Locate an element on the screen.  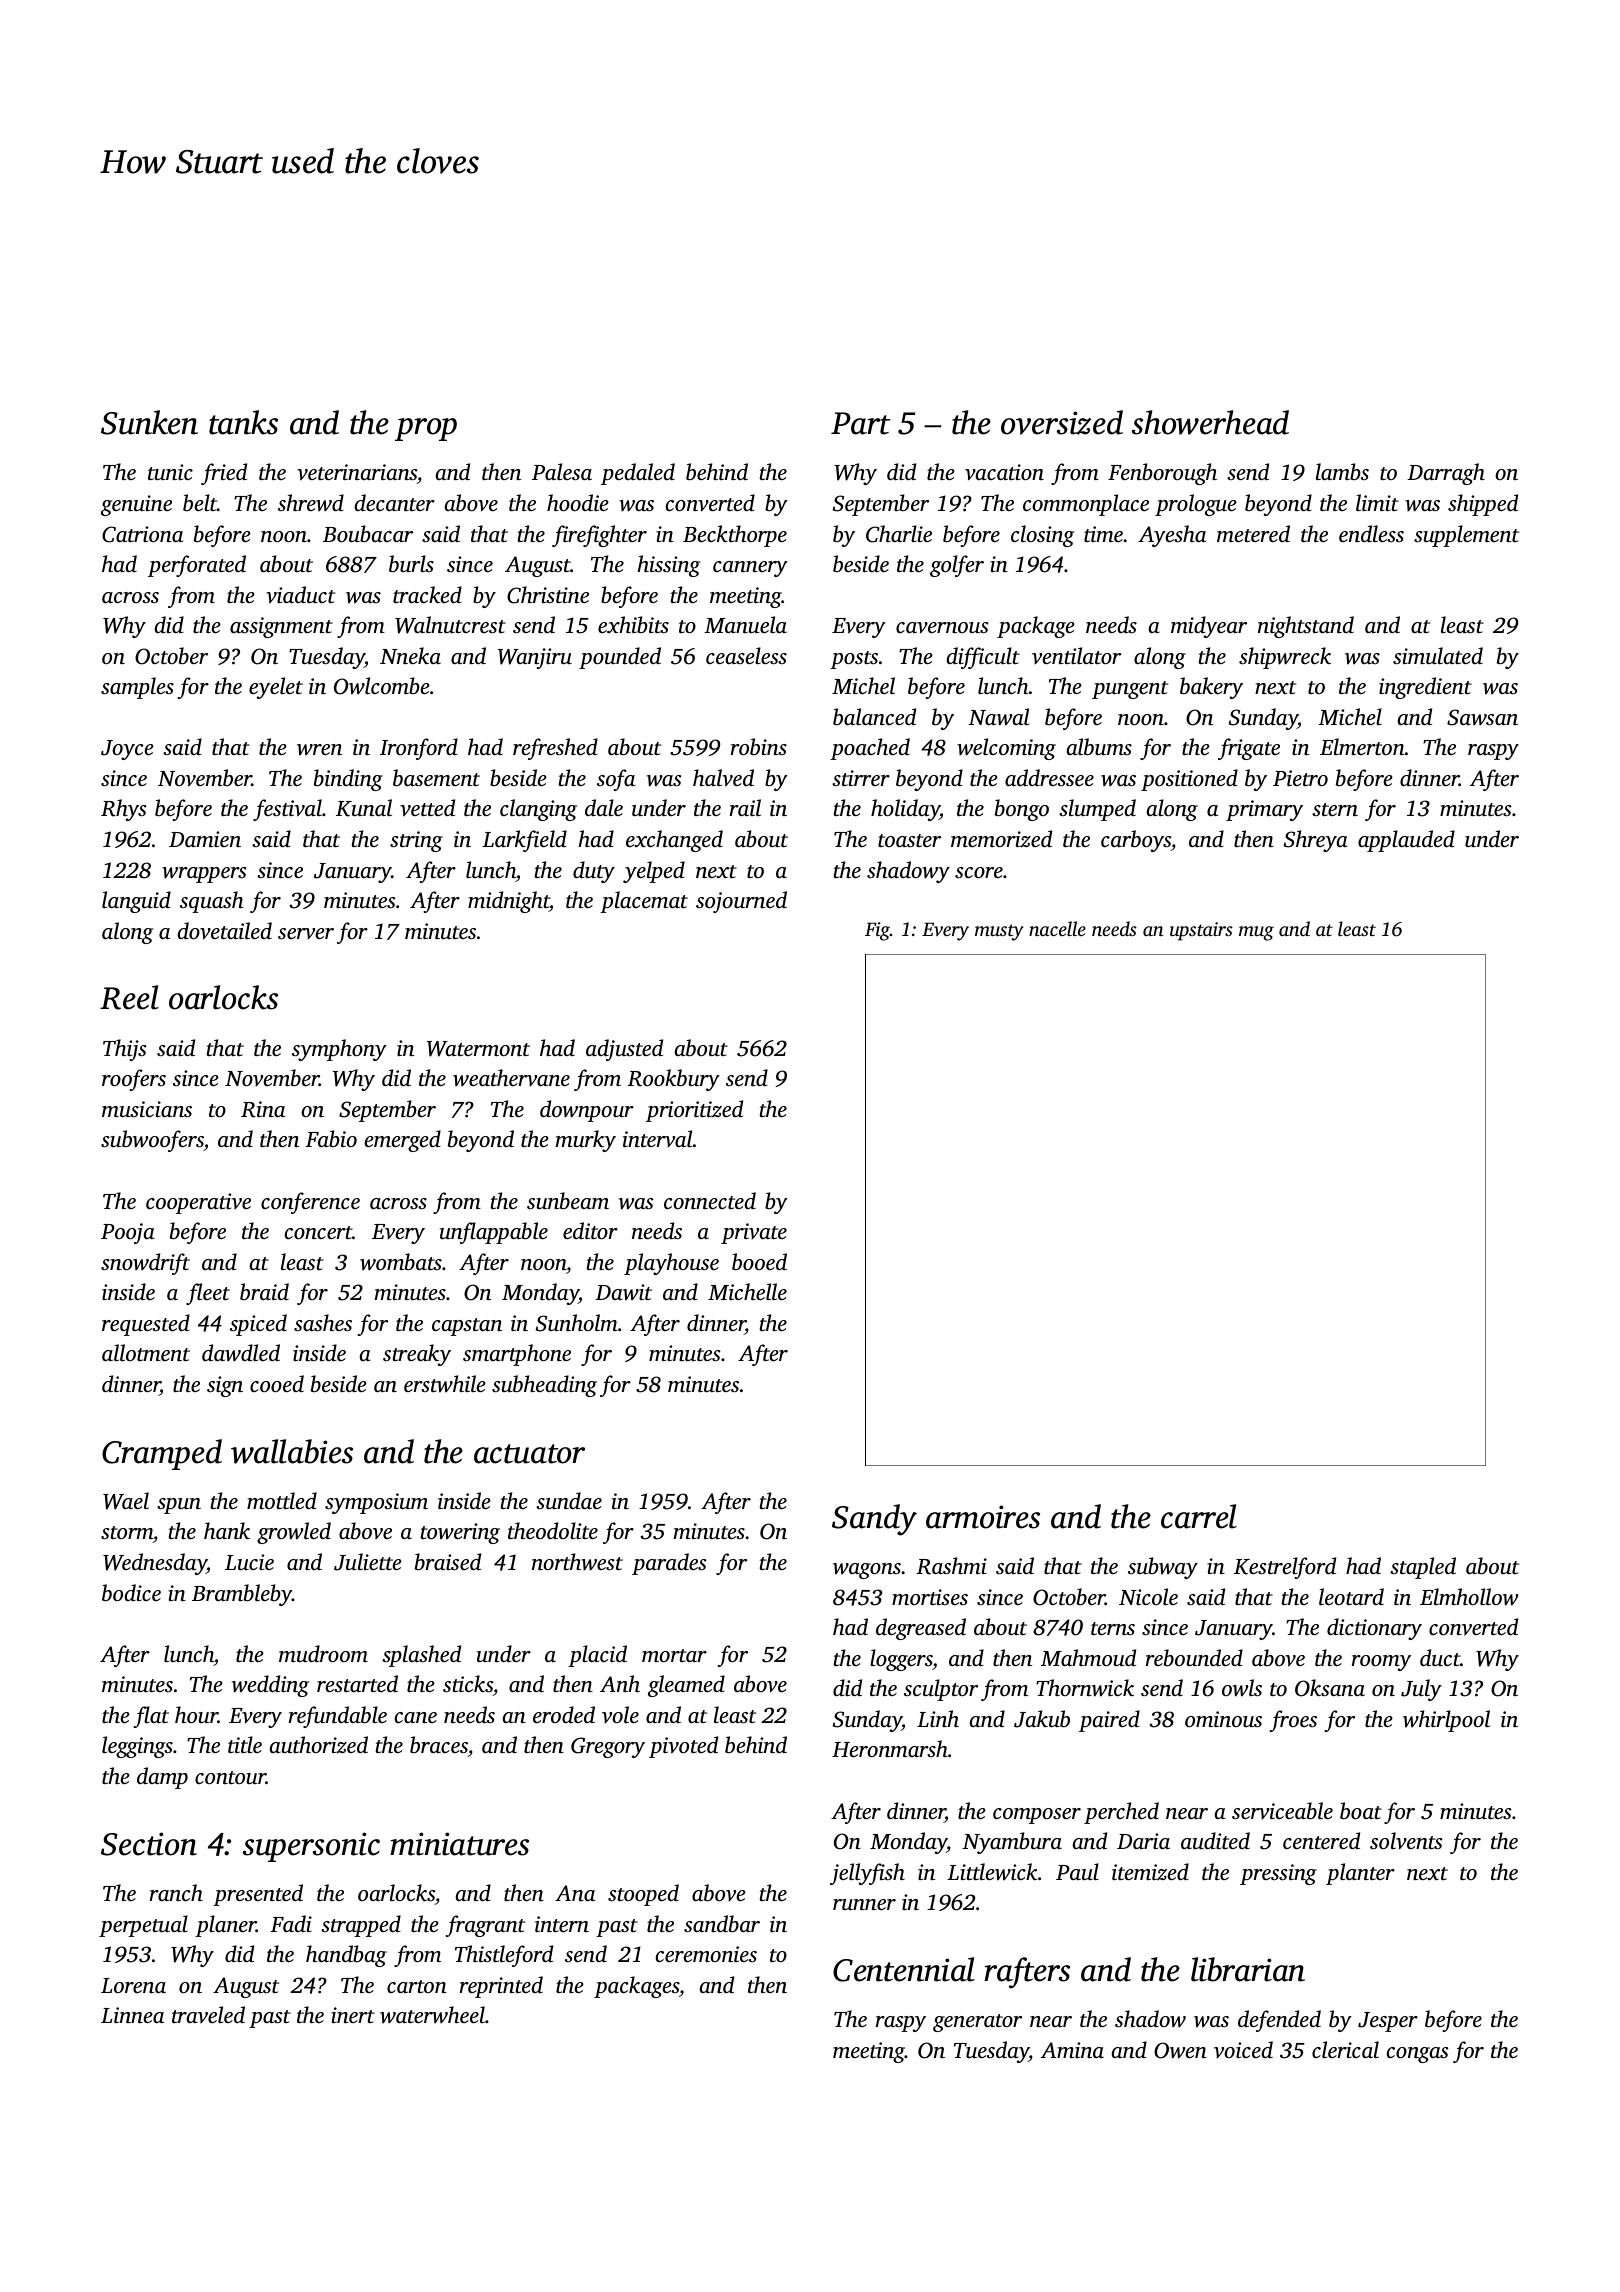
runner is located at coordinates (864, 1904).
